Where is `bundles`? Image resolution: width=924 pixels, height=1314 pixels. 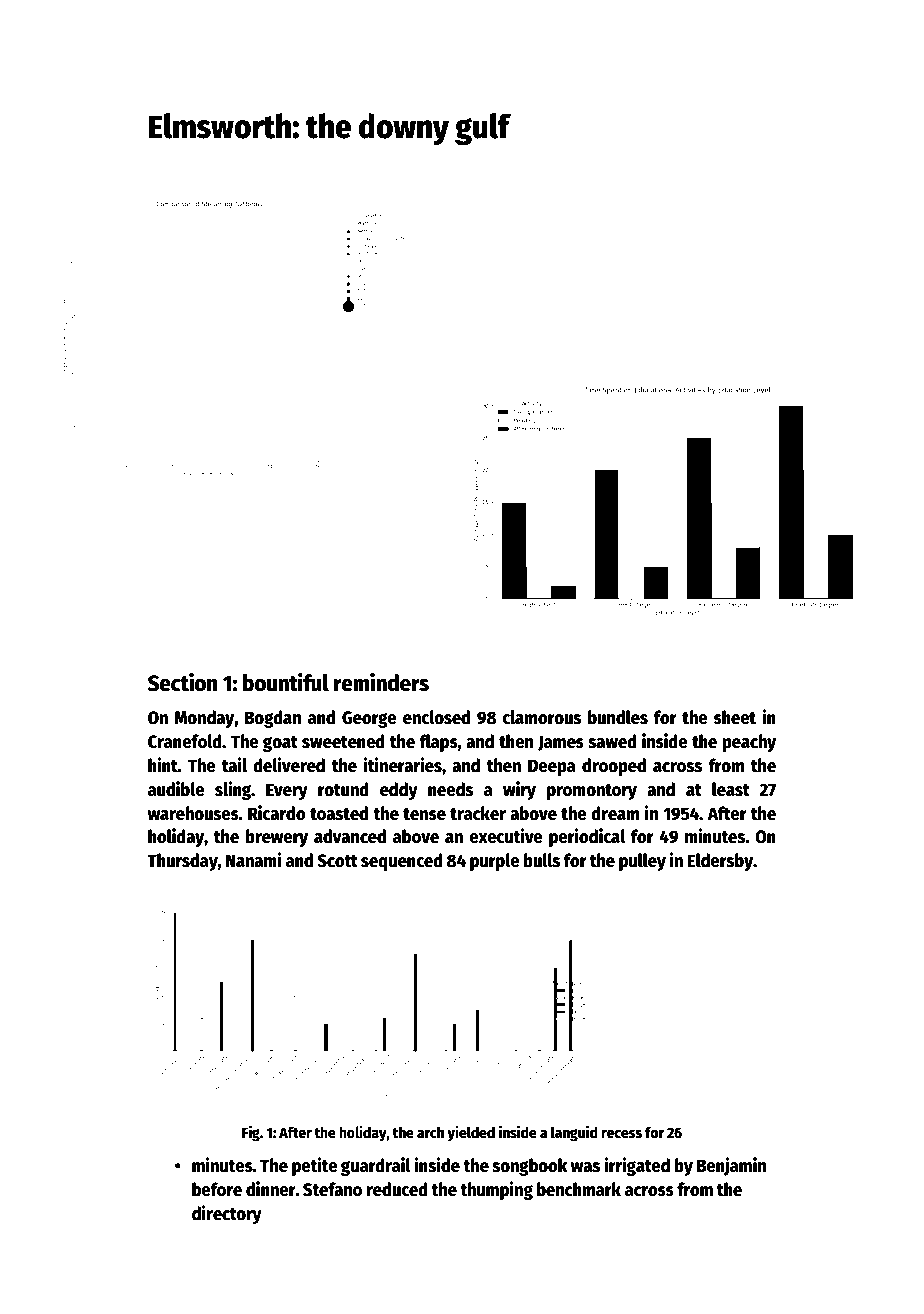
bundles is located at coordinates (618, 717).
